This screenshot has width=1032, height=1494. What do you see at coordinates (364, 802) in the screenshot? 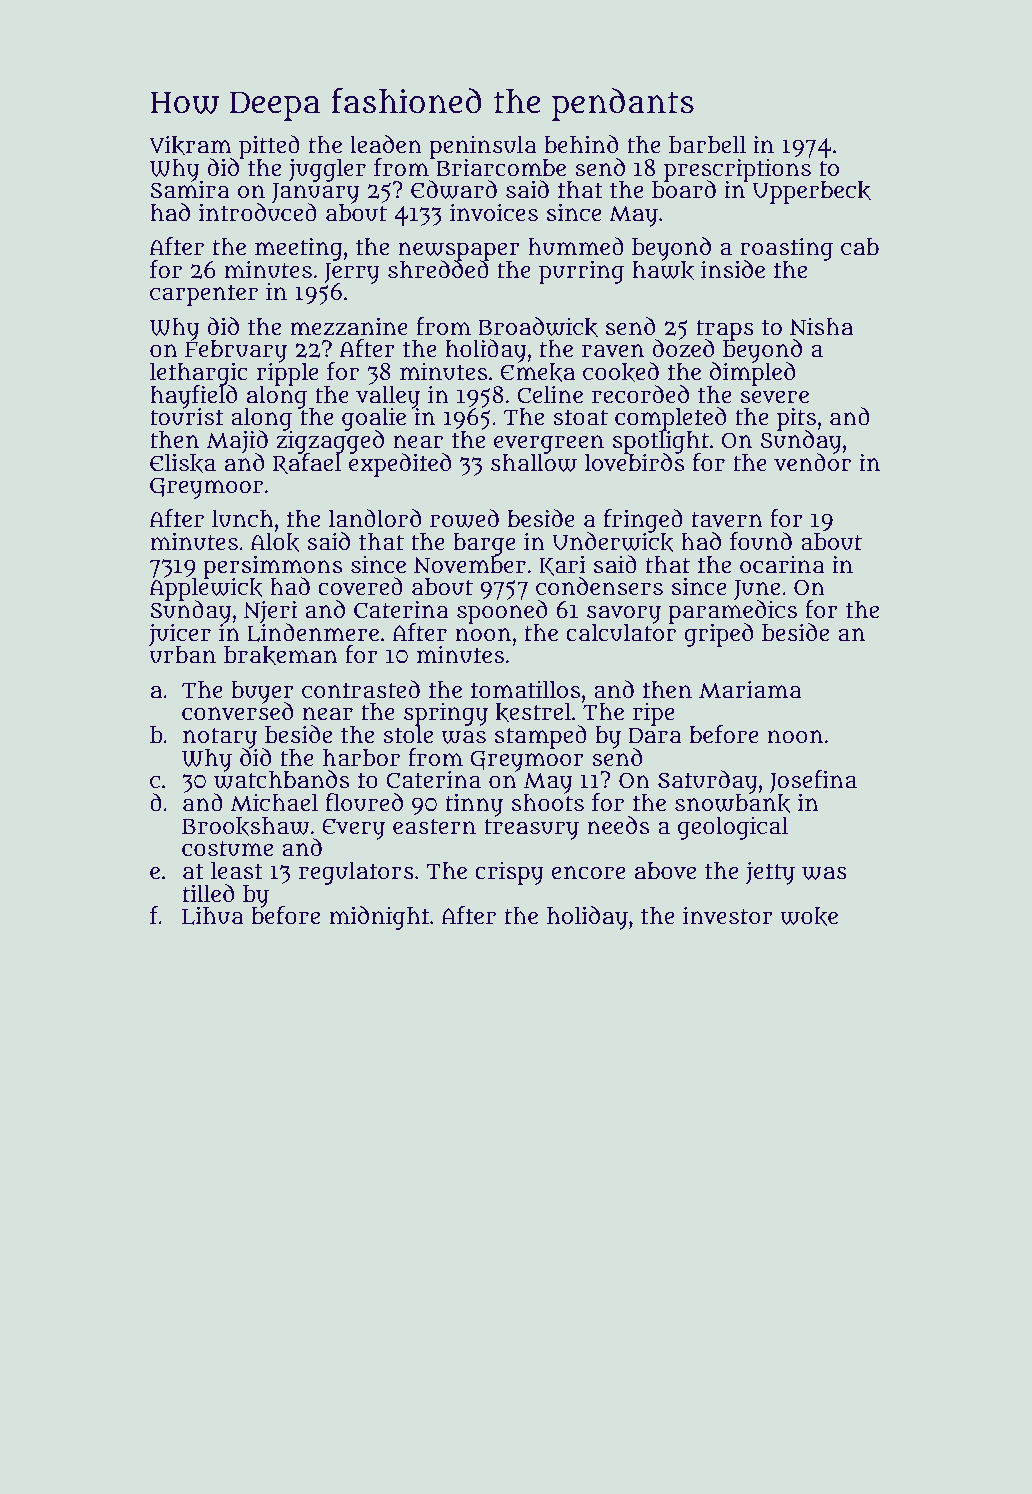
I see `floured` at bounding box center [364, 802].
